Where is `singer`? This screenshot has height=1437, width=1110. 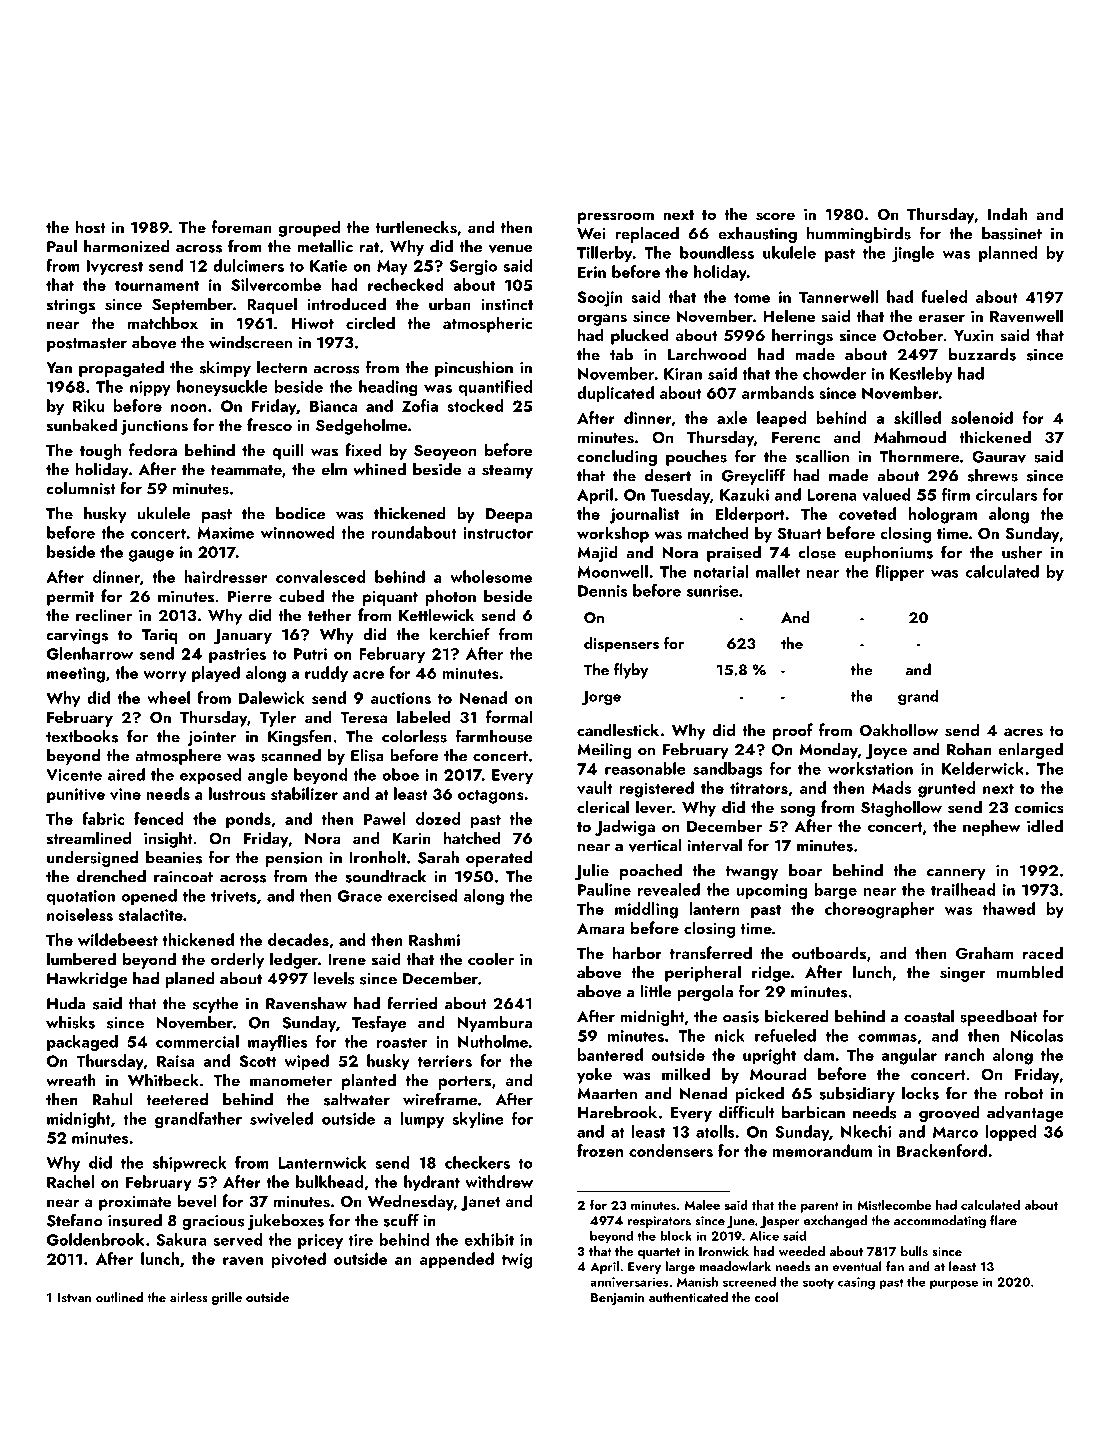
singer is located at coordinates (963, 974).
